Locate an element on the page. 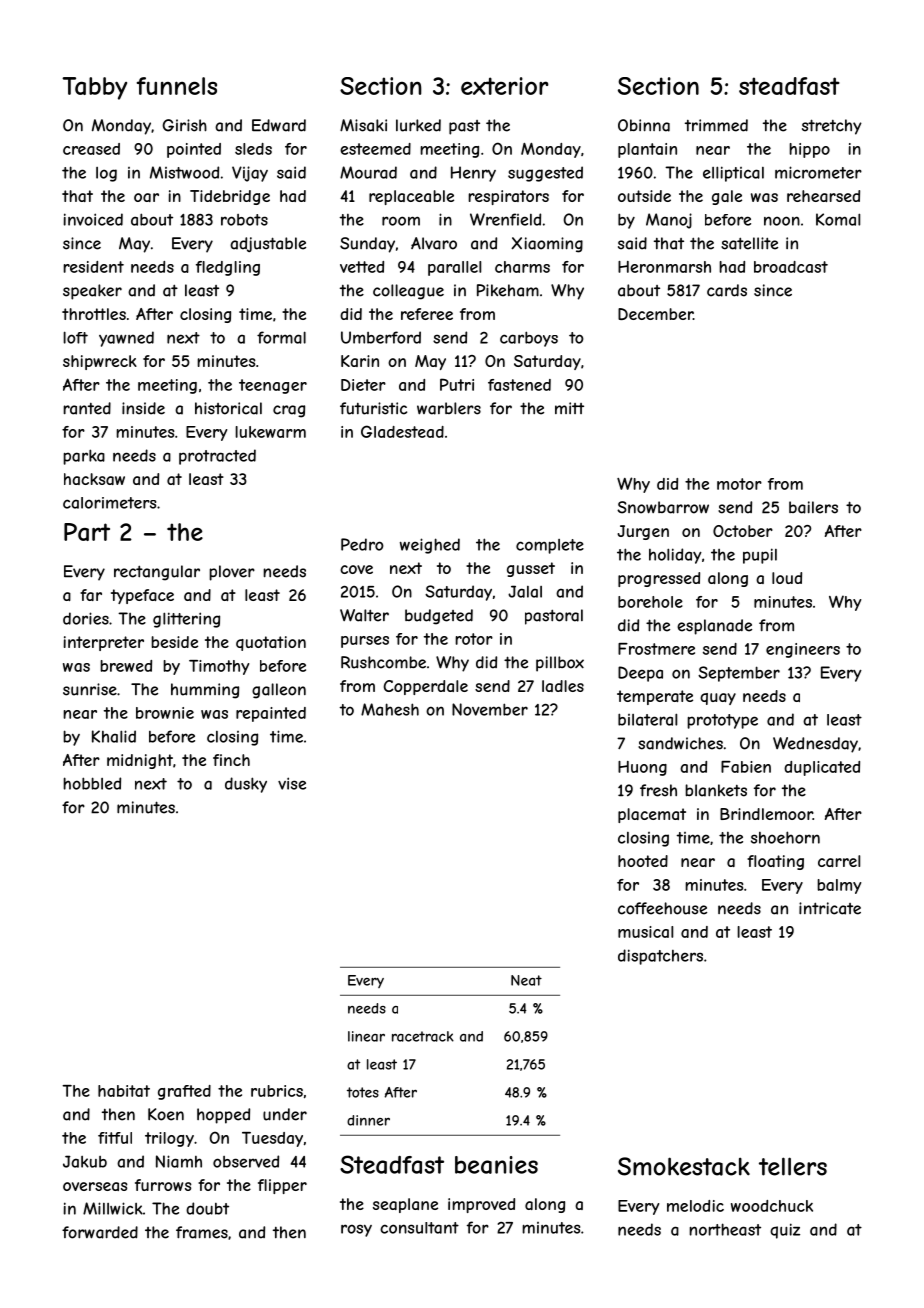  esplanade is located at coordinates (714, 627).
